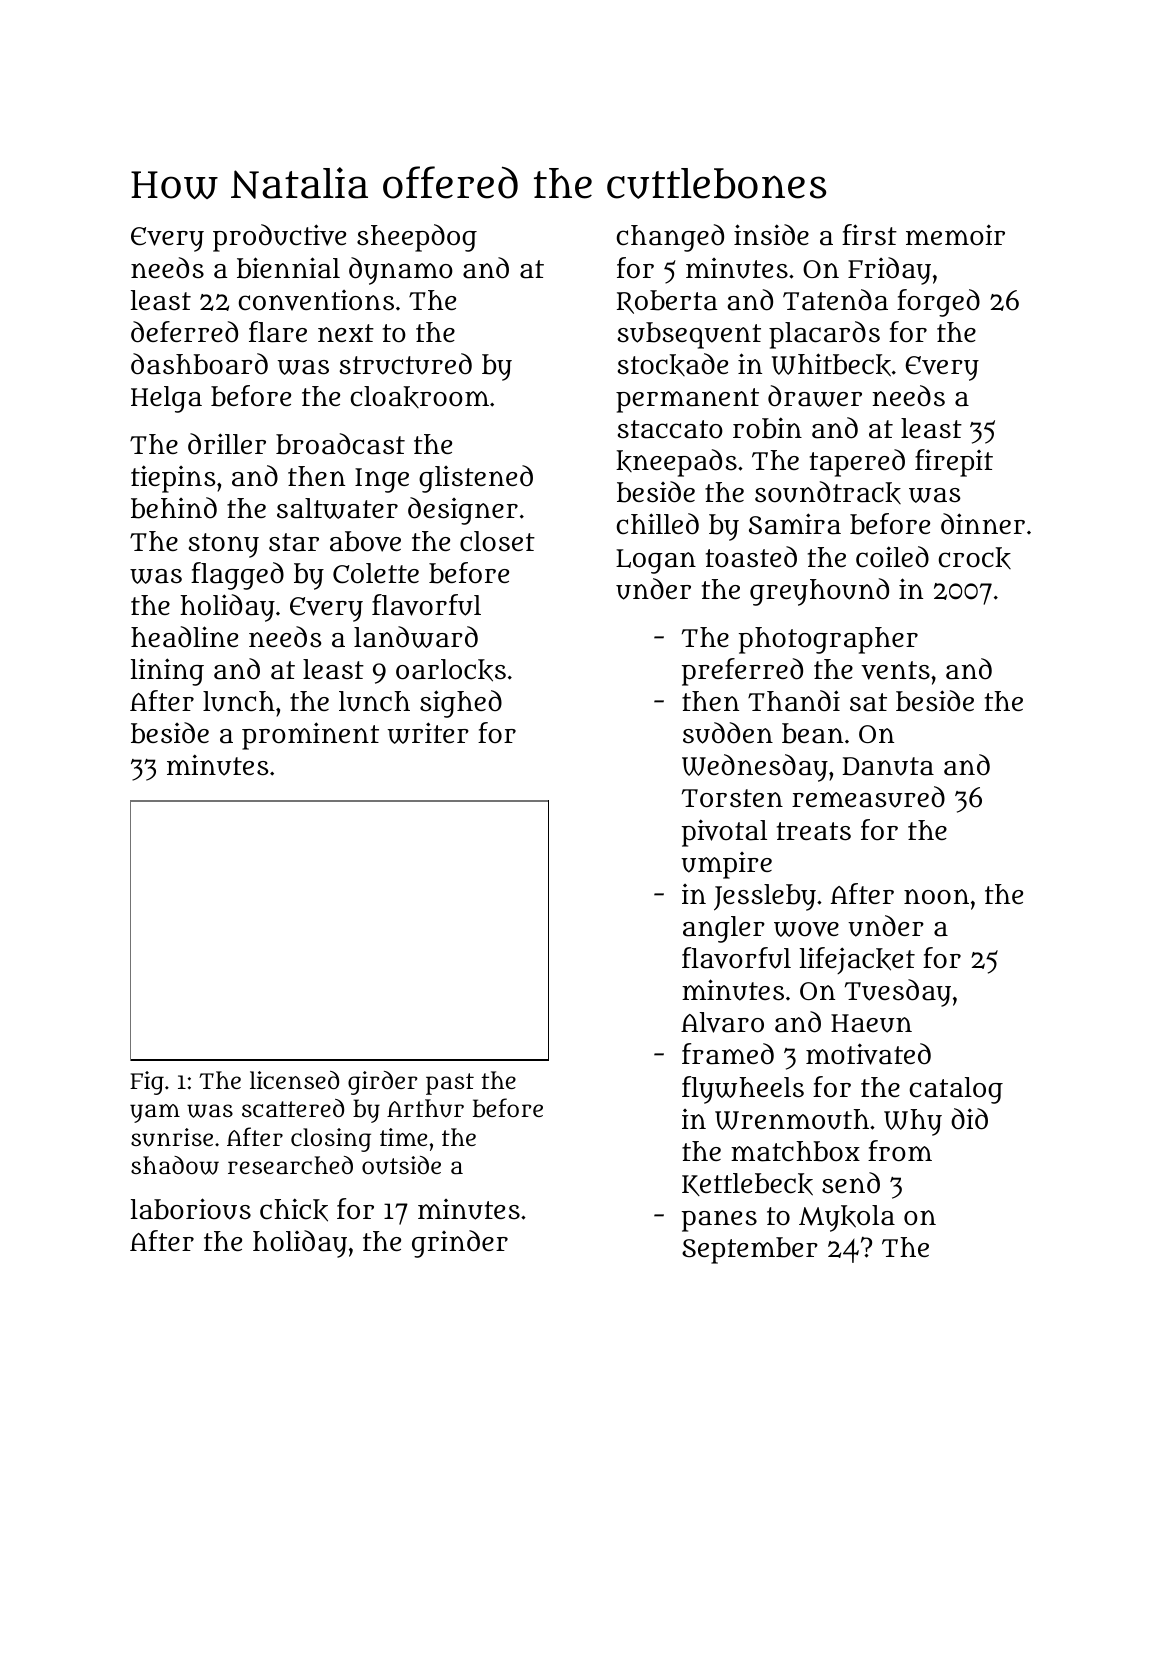 Image resolution: width=1165 pixels, height=1654 pixels. I want to click on pivotal, so click(724, 833).
